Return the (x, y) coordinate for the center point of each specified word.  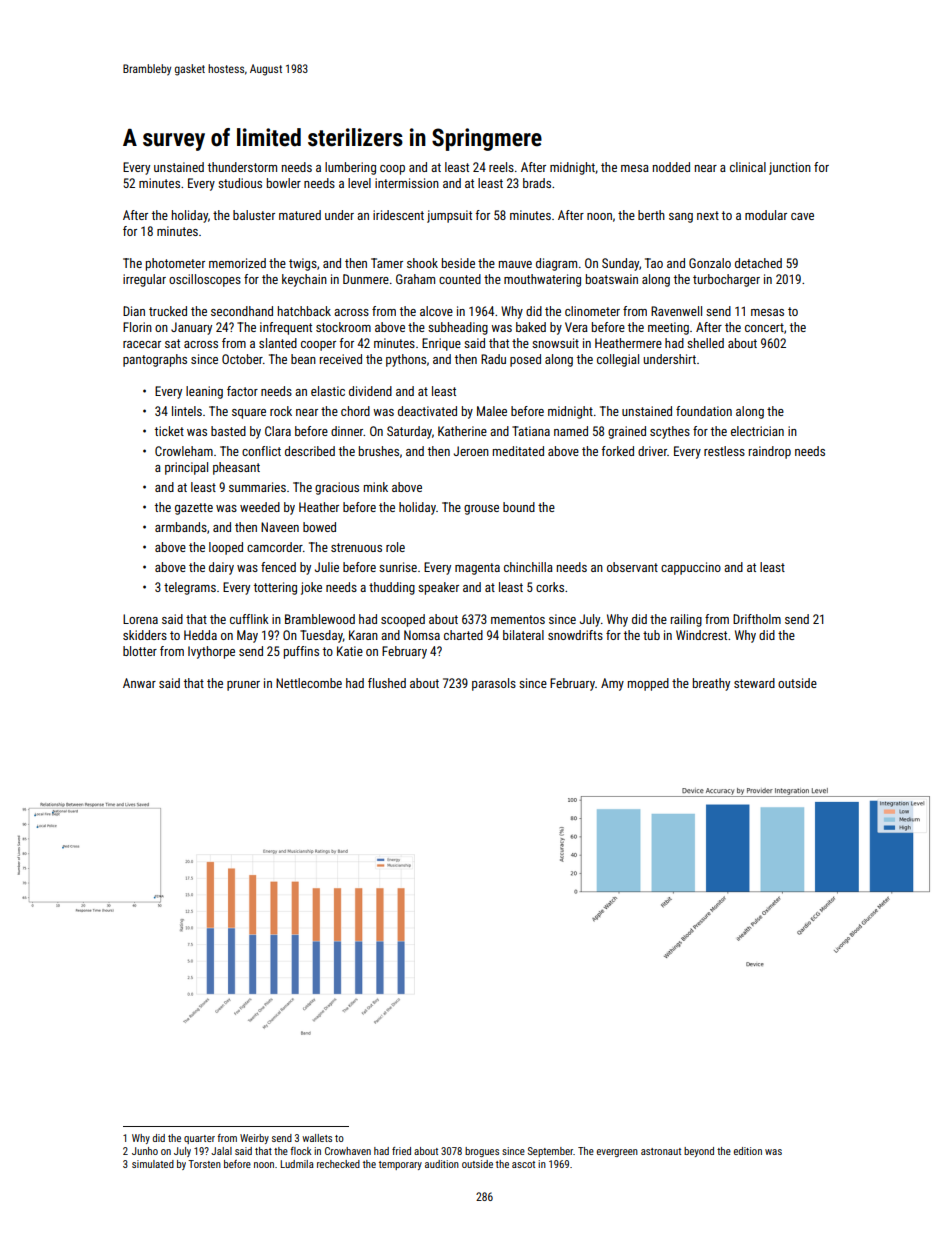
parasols (494, 684)
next (708, 215)
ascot (523, 1164)
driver (652, 451)
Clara (278, 431)
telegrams (190, 588)
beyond (699, 1152)
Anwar (139, 683)
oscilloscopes (205, 280)
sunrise (398, 567)
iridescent (398, 215)
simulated (153, 1164)
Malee (492, 411)
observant (632, 567)
